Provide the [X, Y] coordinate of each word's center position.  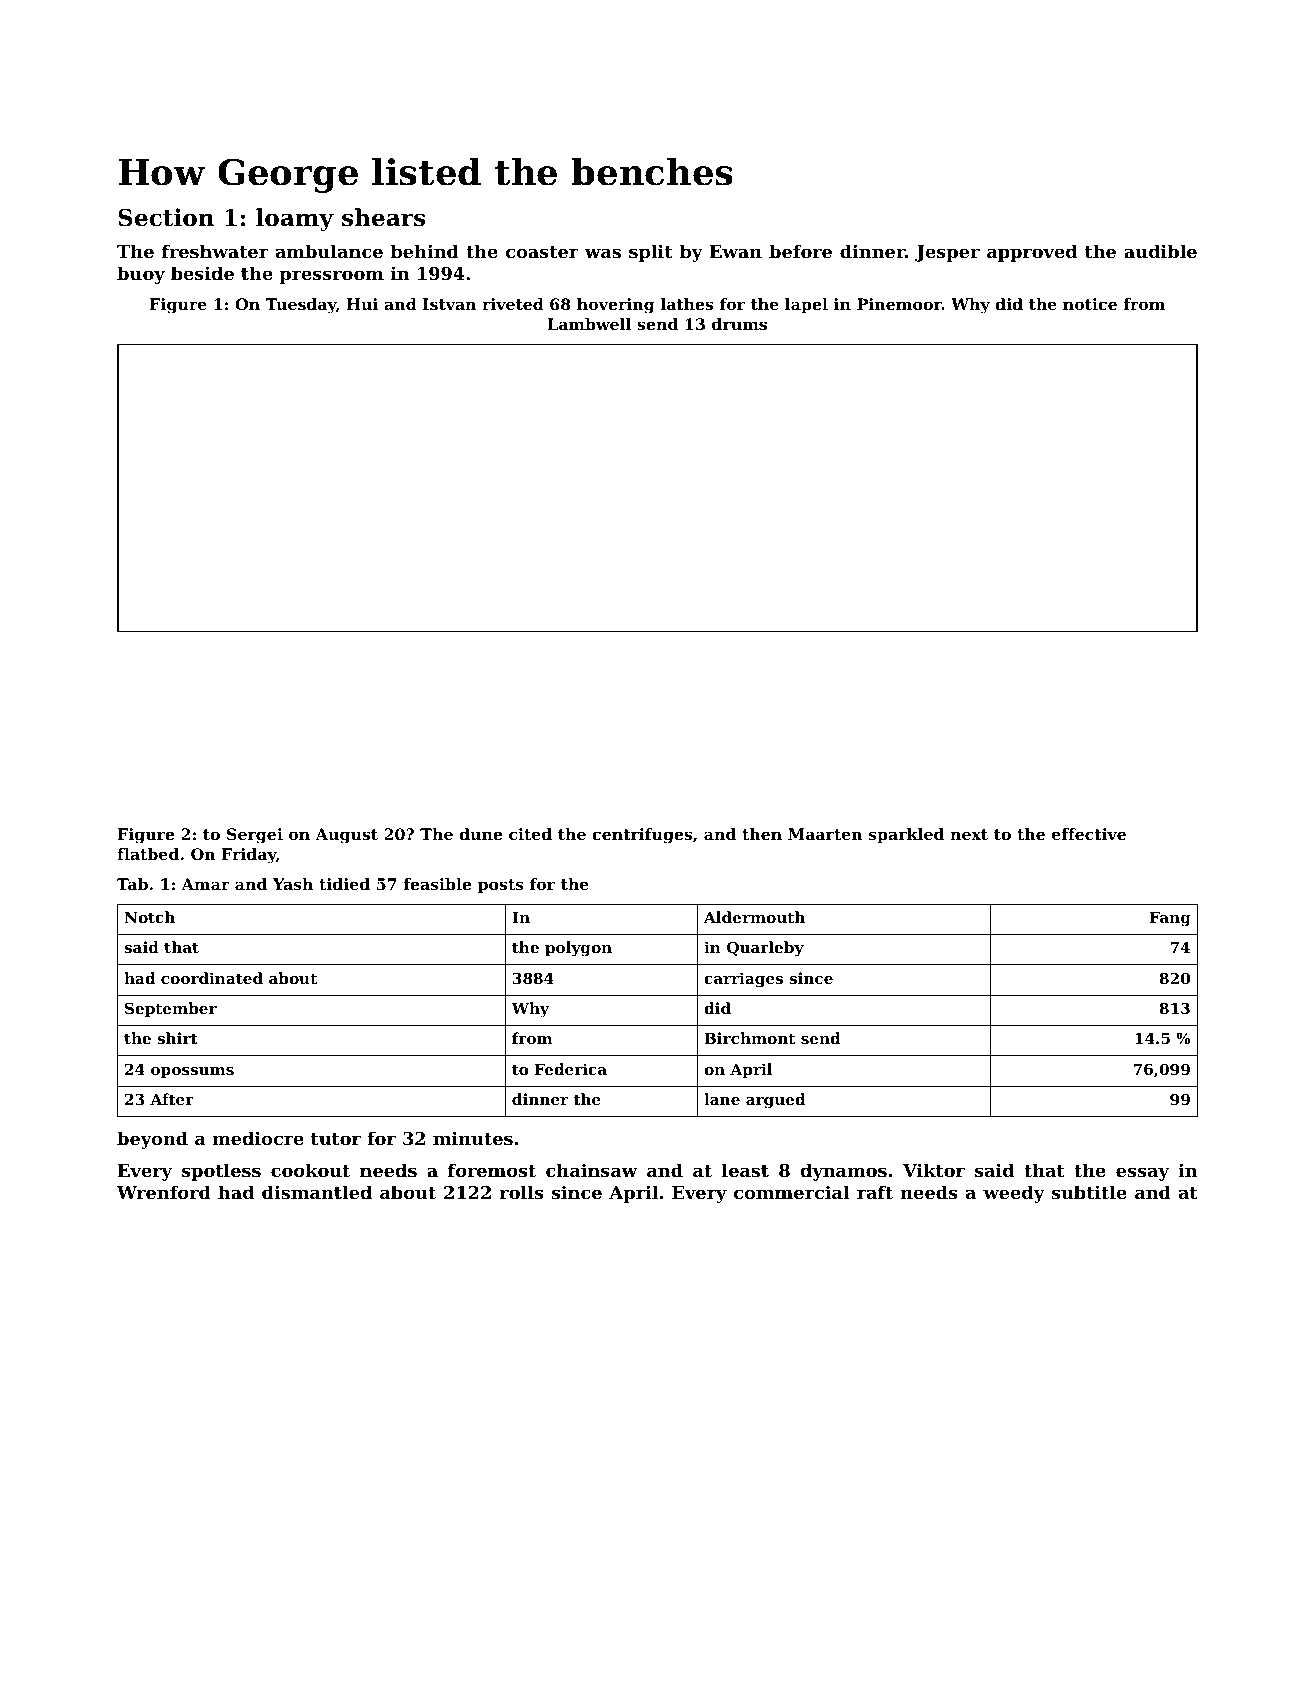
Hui [362, 304]
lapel [806, 306]
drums [739, 324]
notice [1090, 304]
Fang [1170, 919]
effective [1089, 834]
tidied [344, 884]
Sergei [255, 836]
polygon [578, 949]
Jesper [947, 253]
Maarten [825, 834]
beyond [152, 1140]
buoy [141, 275]
